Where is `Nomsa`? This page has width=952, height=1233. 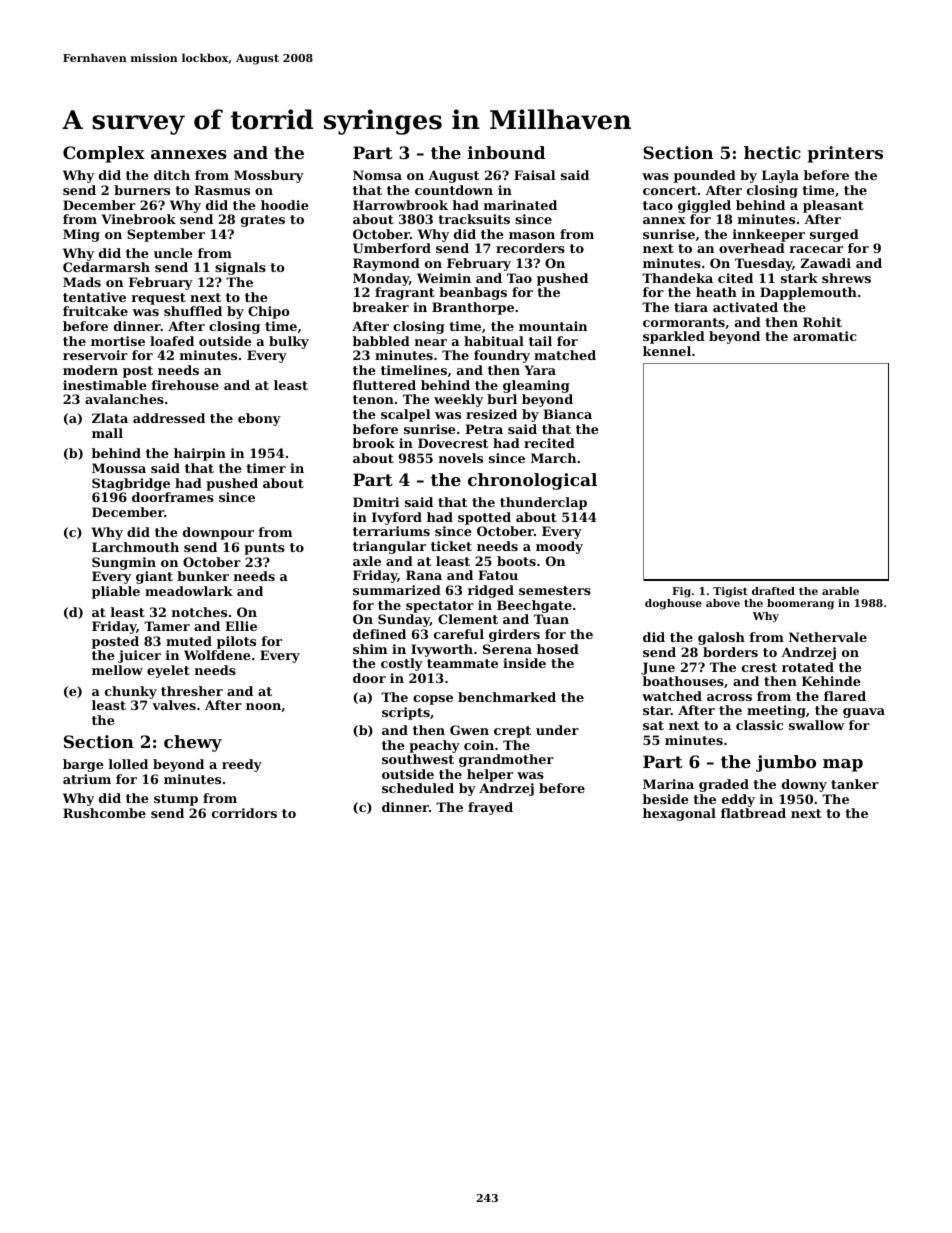
Nomsa is located at coordinates (377, 175).
